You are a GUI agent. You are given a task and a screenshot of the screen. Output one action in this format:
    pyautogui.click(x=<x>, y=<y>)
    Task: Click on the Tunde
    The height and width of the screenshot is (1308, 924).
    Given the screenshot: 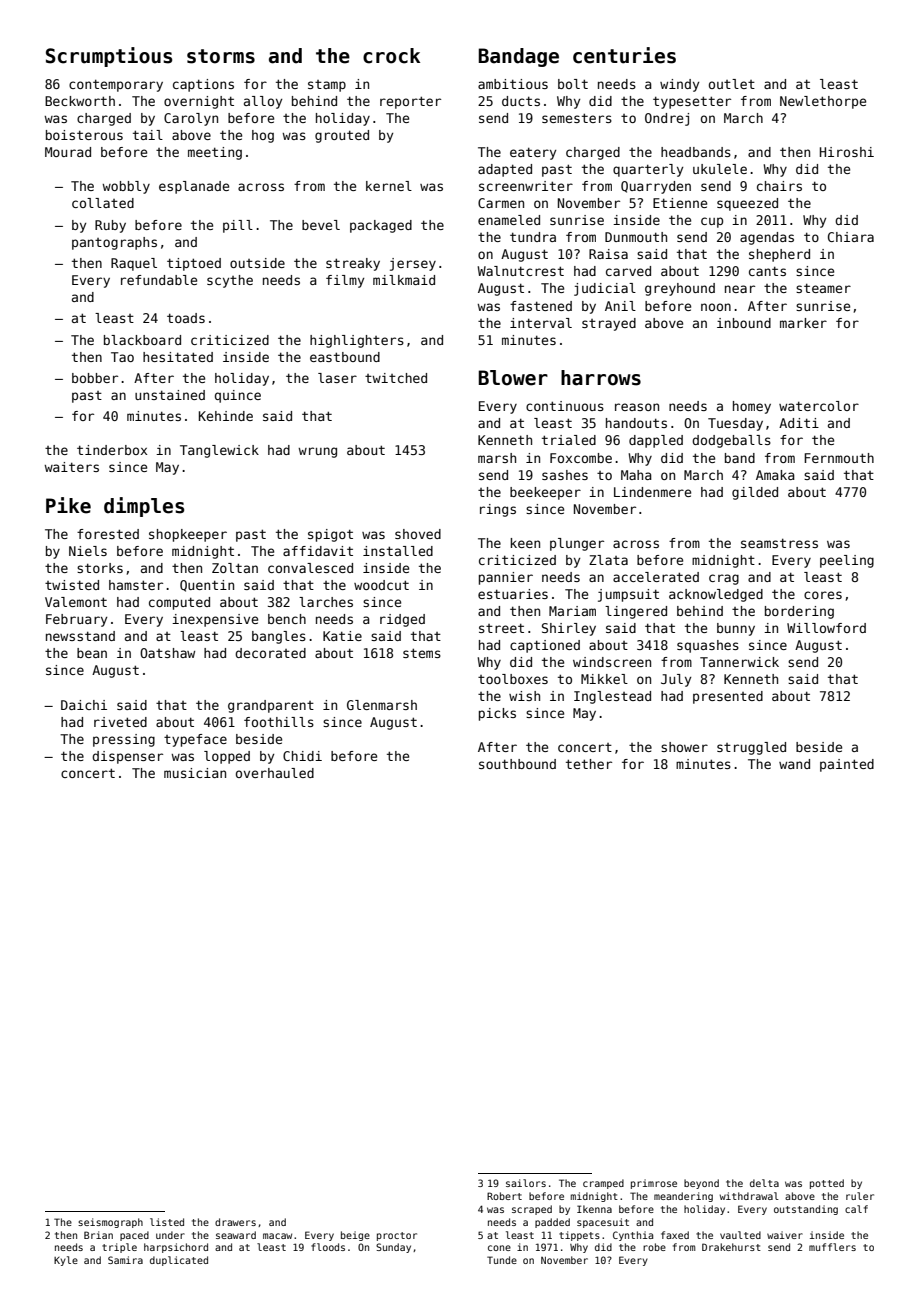 What is the action you would take?
    pyautogui.click(x=502, y=1260)
